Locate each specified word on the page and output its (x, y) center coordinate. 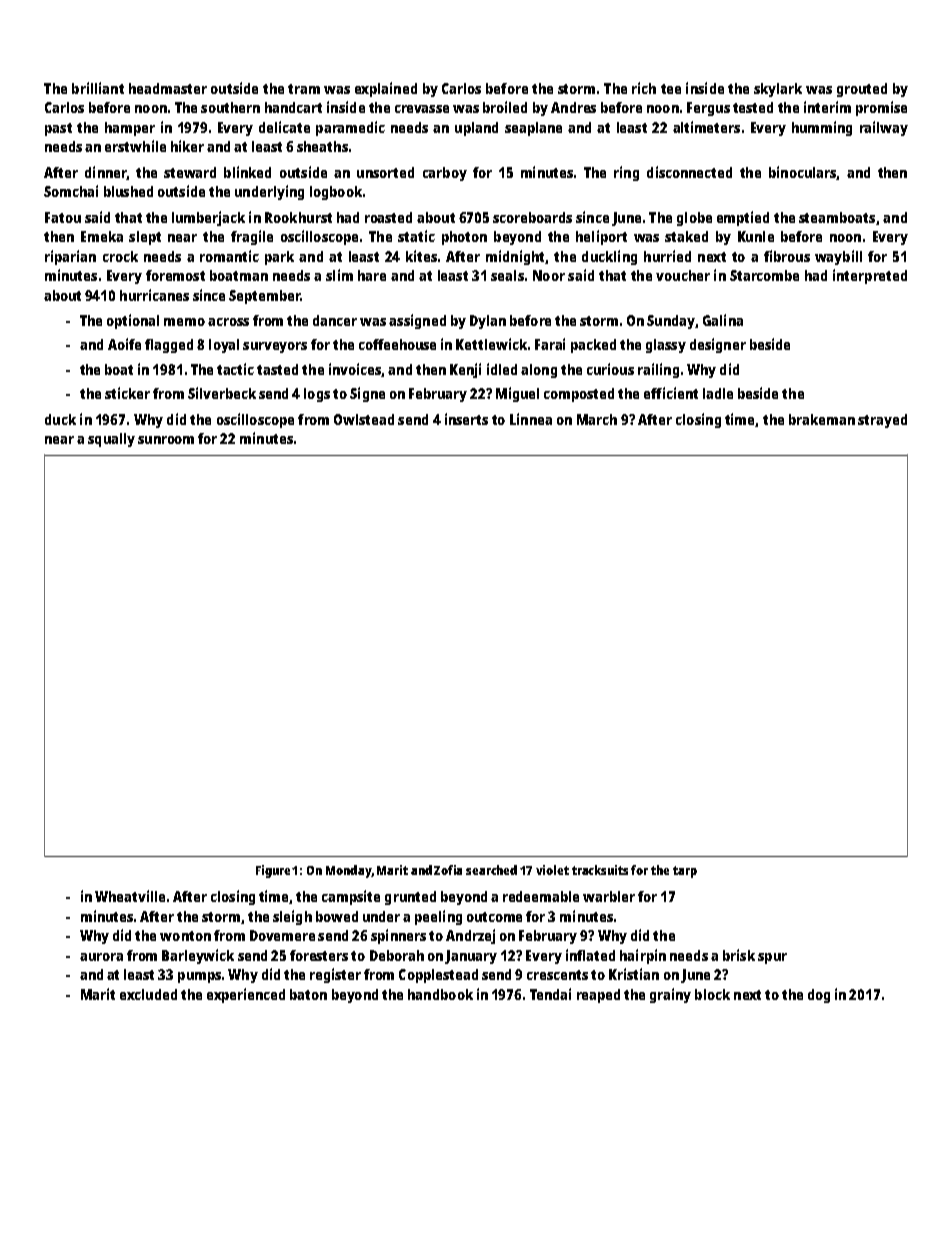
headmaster (168, 88)
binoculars (802, 172)
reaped (598, 996)
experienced (246, 995)
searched (491, 870)
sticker (127, 393)
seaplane (533, 129)
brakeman (822, 419)
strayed (882, 421)
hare (372, 275)
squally (111, 440)
